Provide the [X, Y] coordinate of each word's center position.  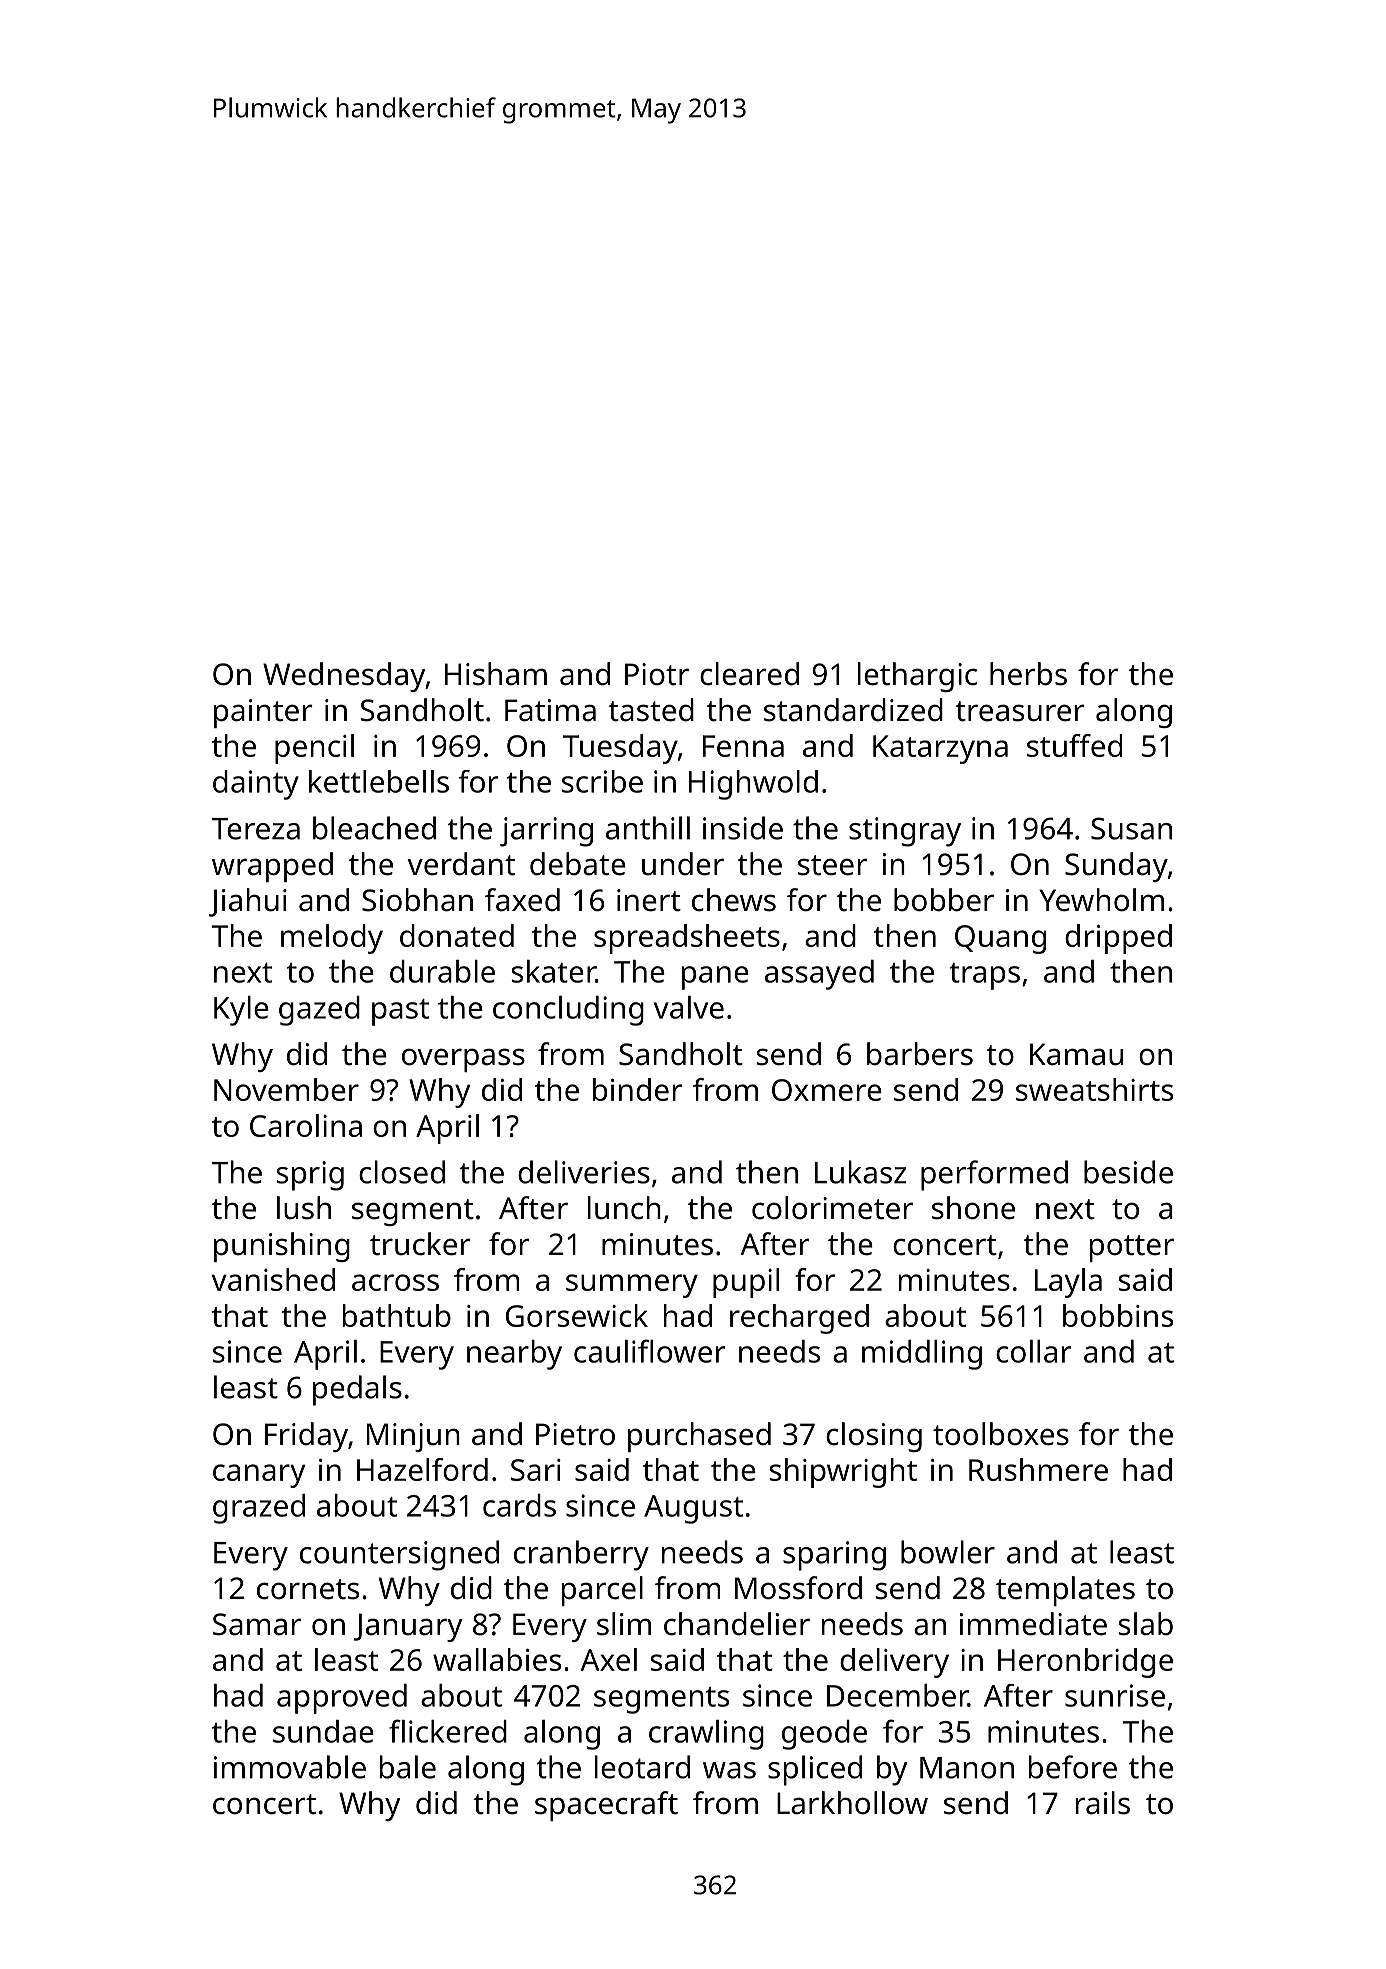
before [1073, 1767]
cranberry [581, 1555]
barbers [920, 1054]
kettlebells [379, 781]
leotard [642, 1767]
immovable [290, 1767]
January [408, 1627]
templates [1065, 1591]
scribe [602, 781]
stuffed [1074, 745]
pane [715, 978]
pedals [357, 1390]
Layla [1068, 1283]
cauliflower [649, 1351]
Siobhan [417, 900]
